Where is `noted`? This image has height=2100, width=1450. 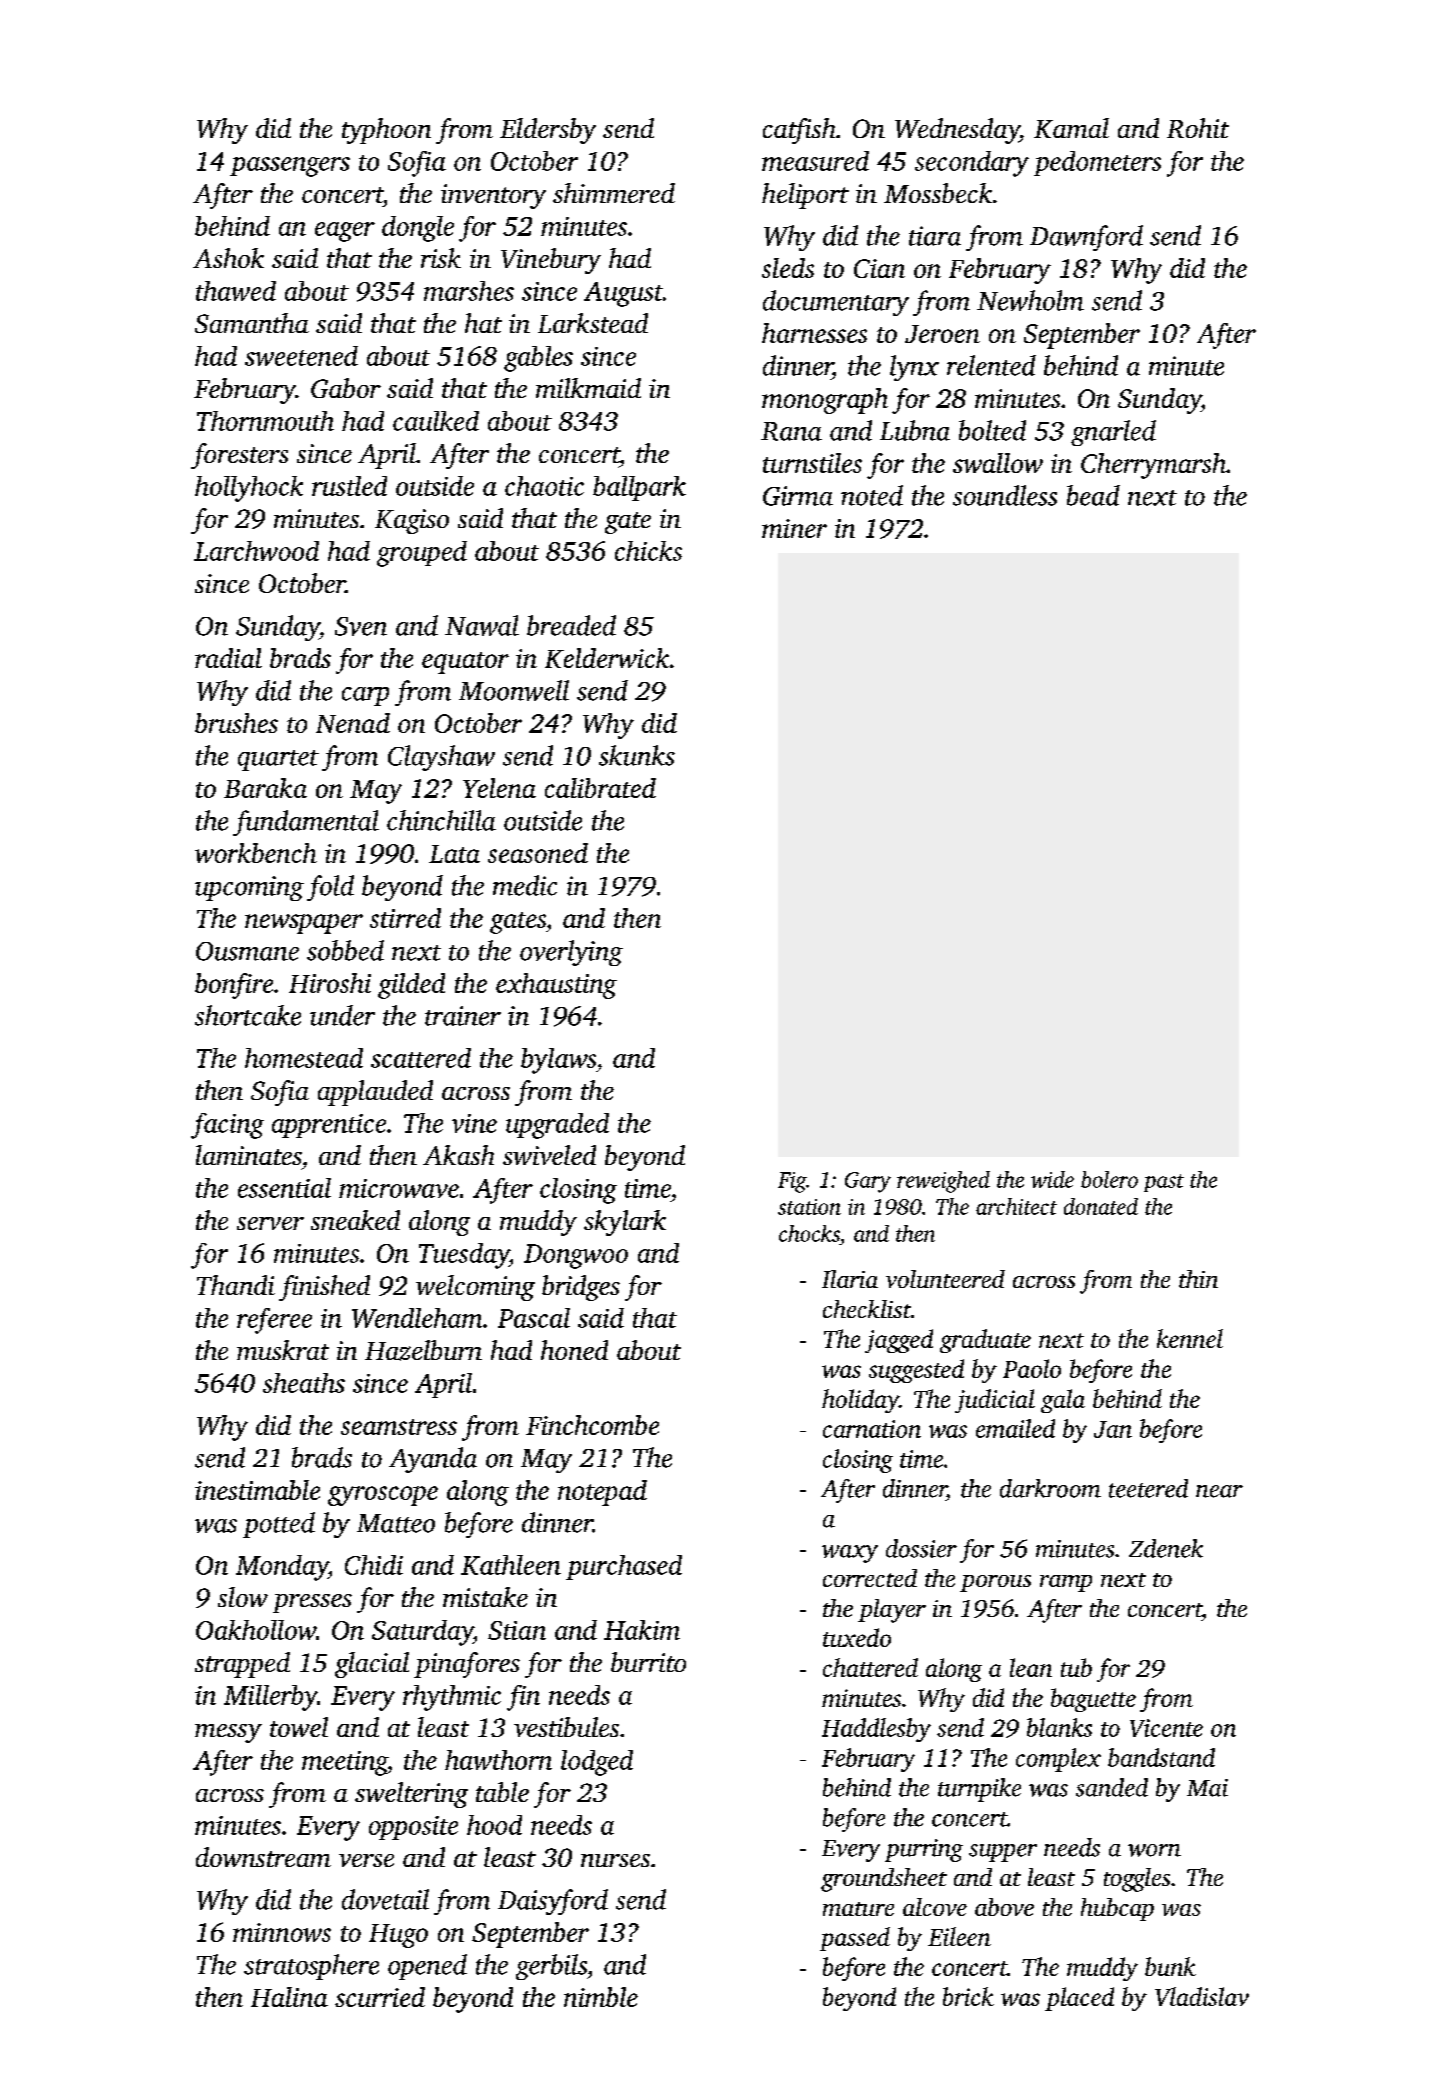 noted is located at coordinates (872, 495).
